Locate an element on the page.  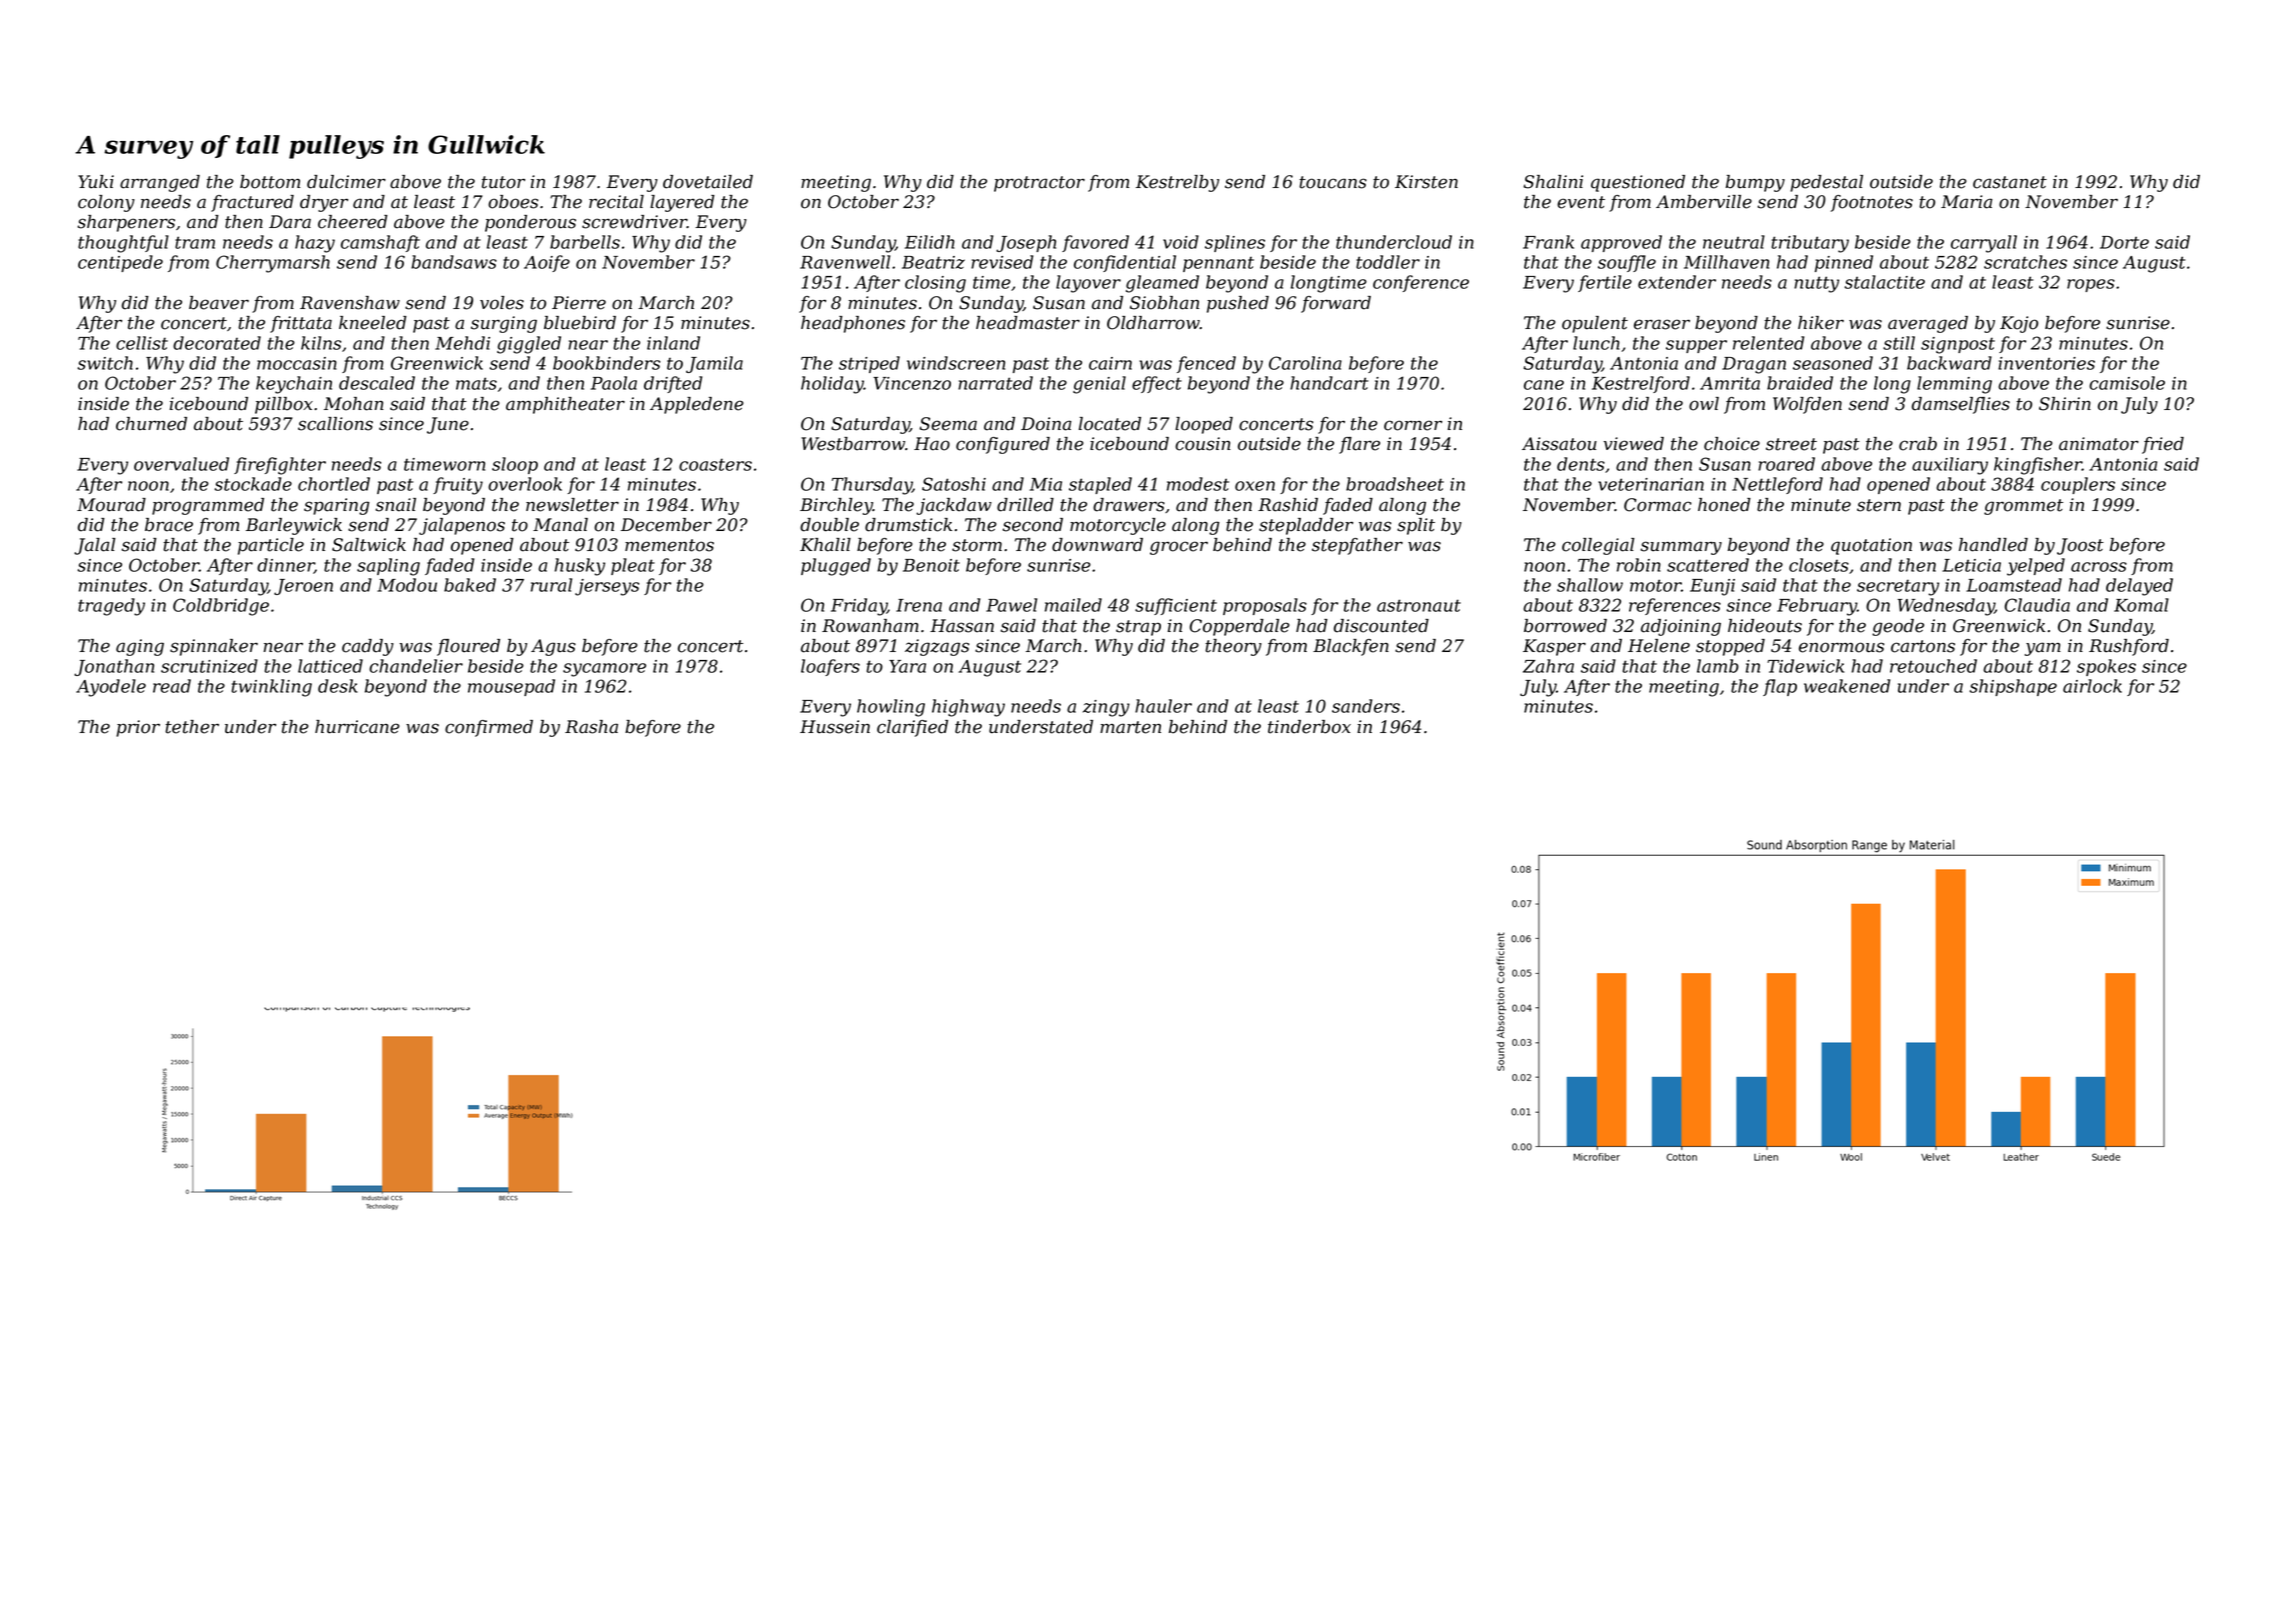
Blackfen is located at coordinates (1351, 647).
